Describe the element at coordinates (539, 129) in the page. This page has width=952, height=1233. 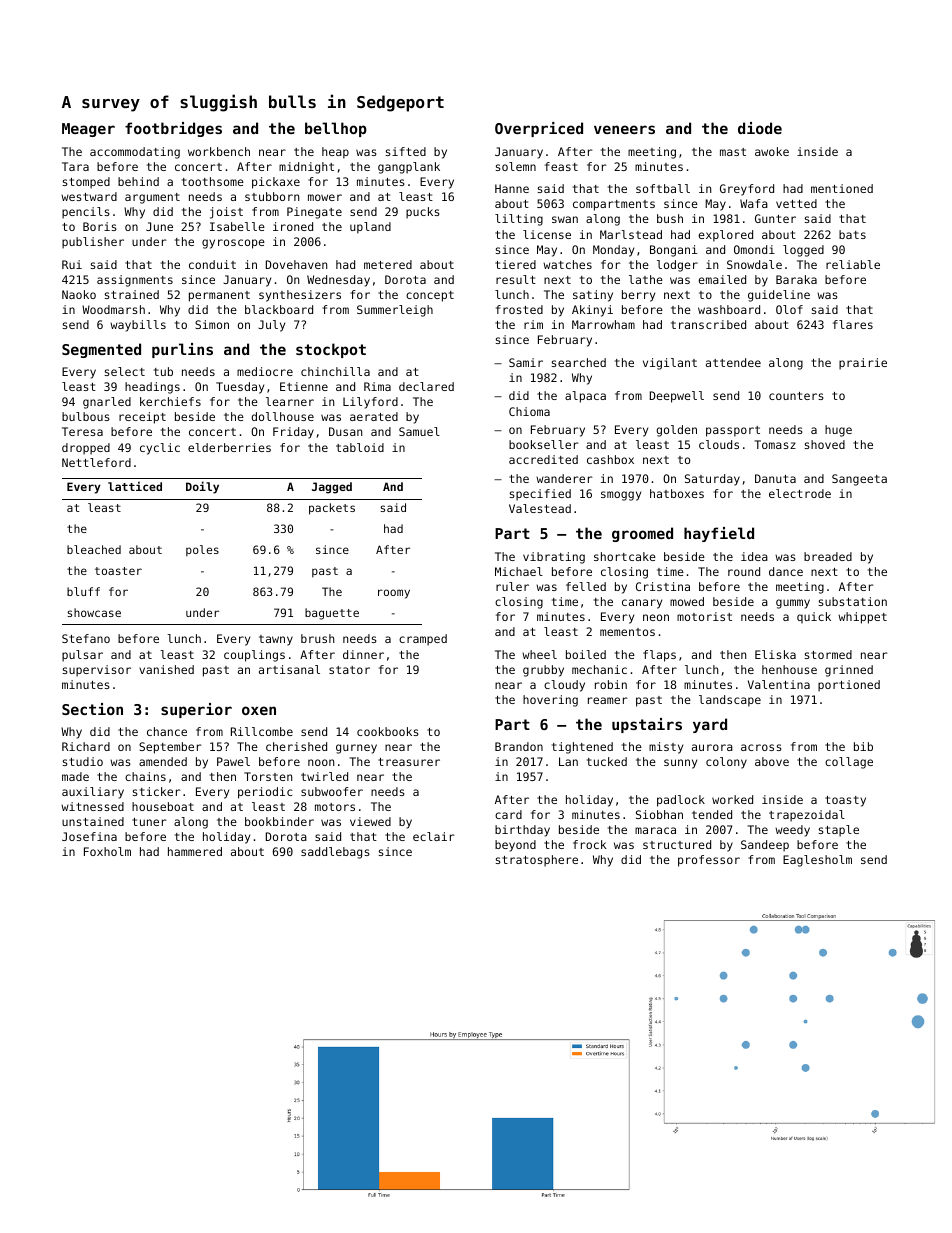
I see `Overpriced` at that location.
